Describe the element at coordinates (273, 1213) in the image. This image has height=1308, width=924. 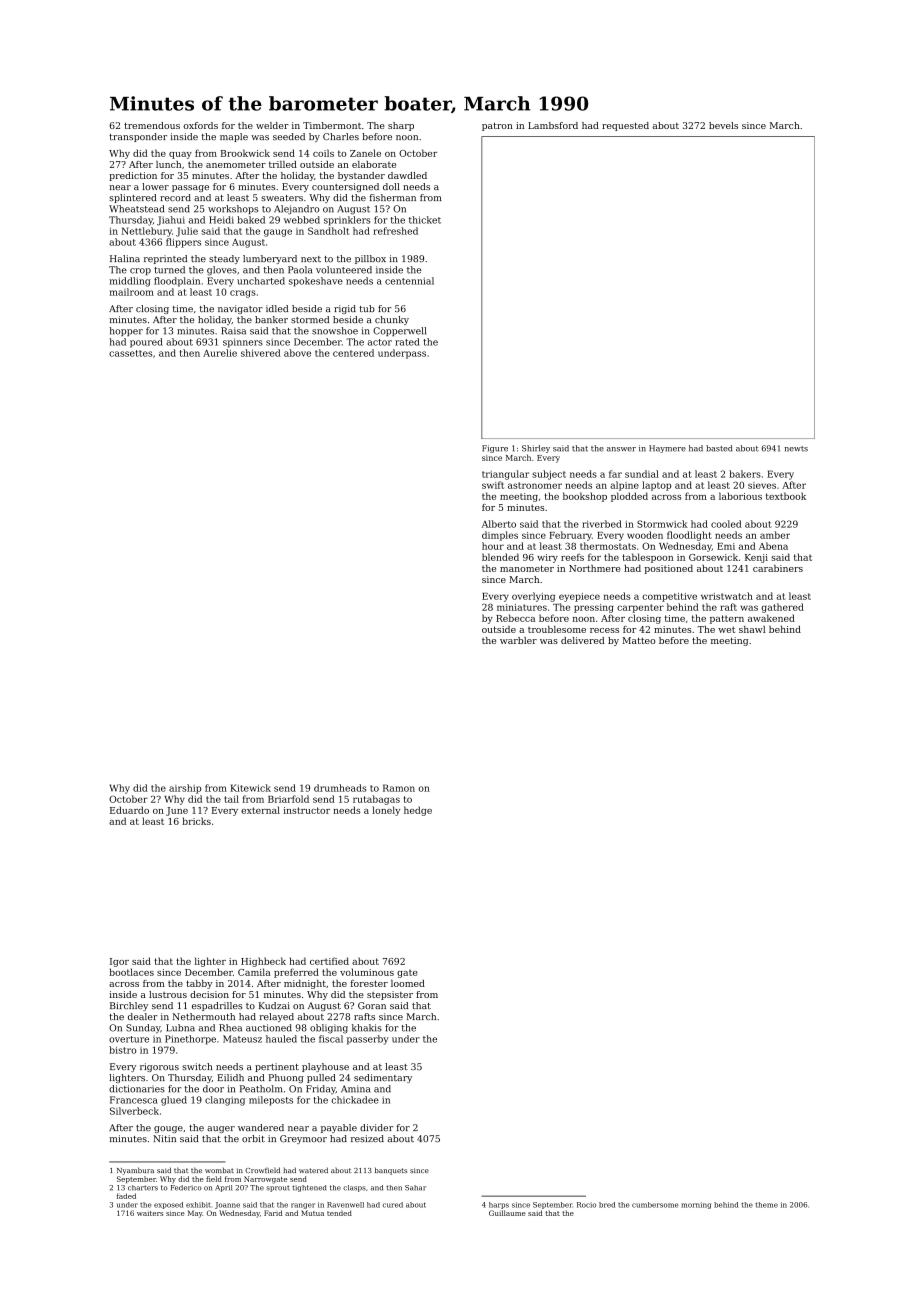
I see `Farid` at that location.
